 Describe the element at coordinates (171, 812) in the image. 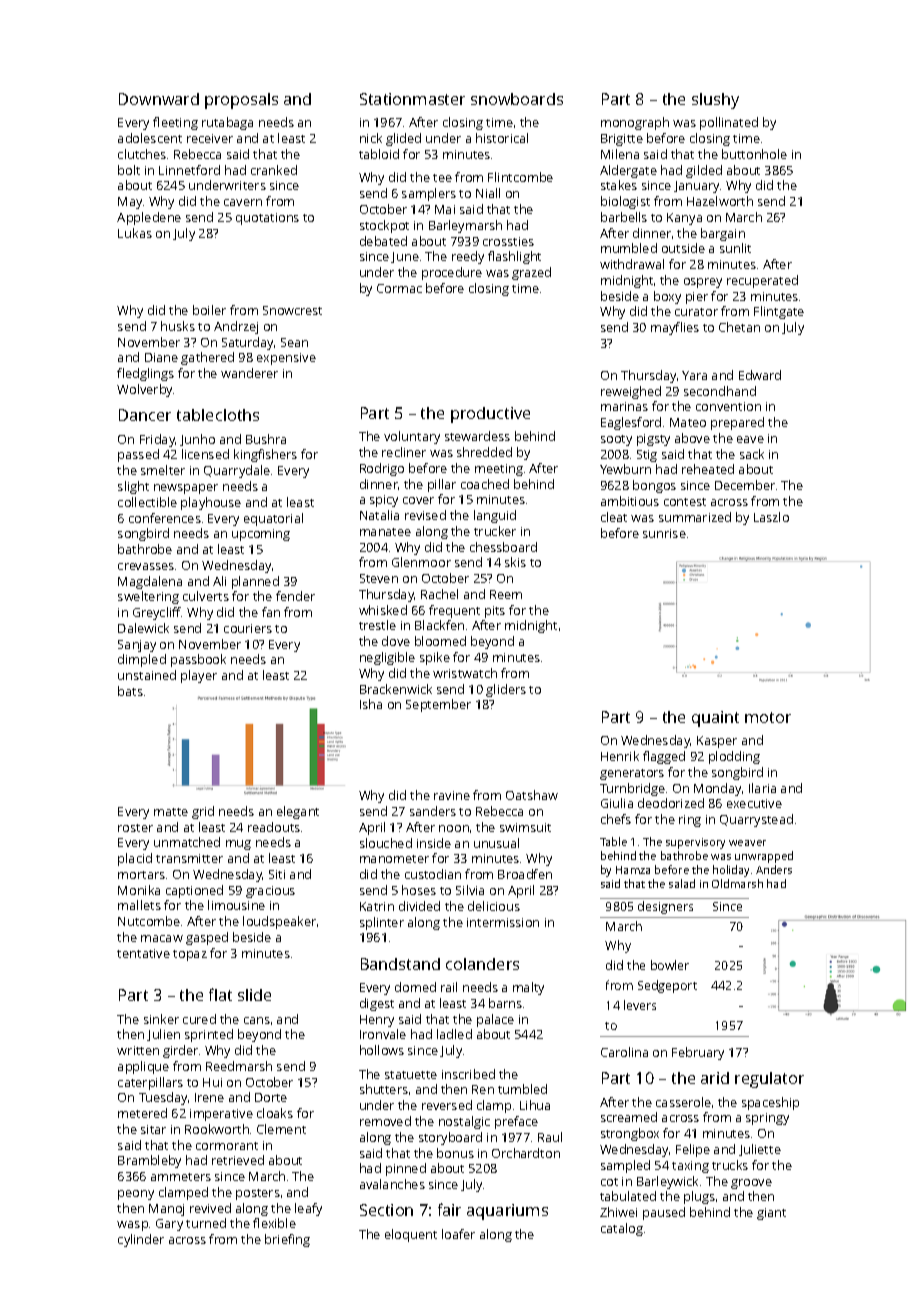

I see `matte` at that location.
